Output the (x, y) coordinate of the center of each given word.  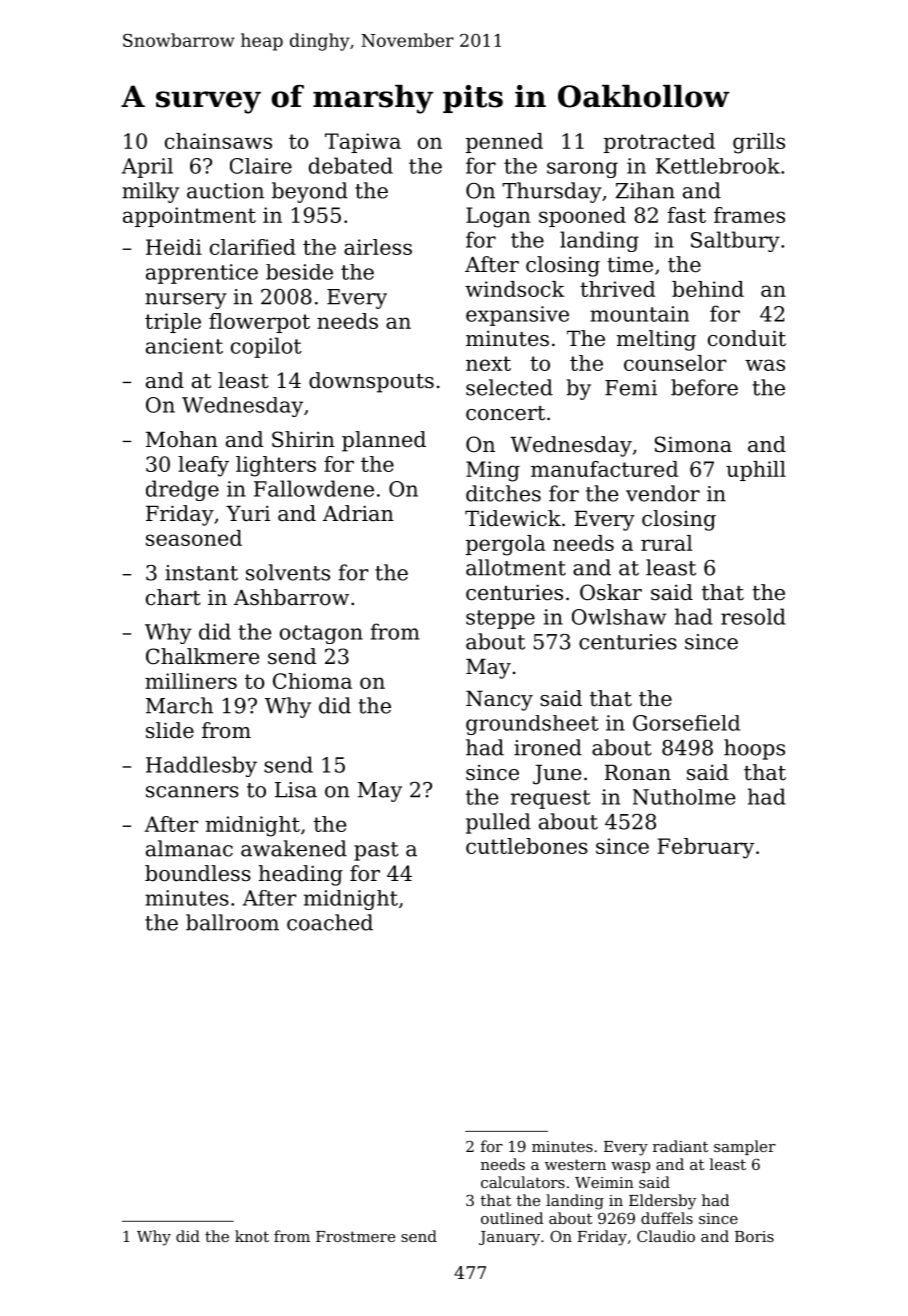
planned (384, 441)
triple (173, 323)
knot (252, 1236)
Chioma (312, 681)
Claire (261, 166)
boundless (198, 873)
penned (504, 143)
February (705, 848)
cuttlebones (527, 846)
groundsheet (532, 725)
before (704, 387)
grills (759, 143)
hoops (754, 749)
